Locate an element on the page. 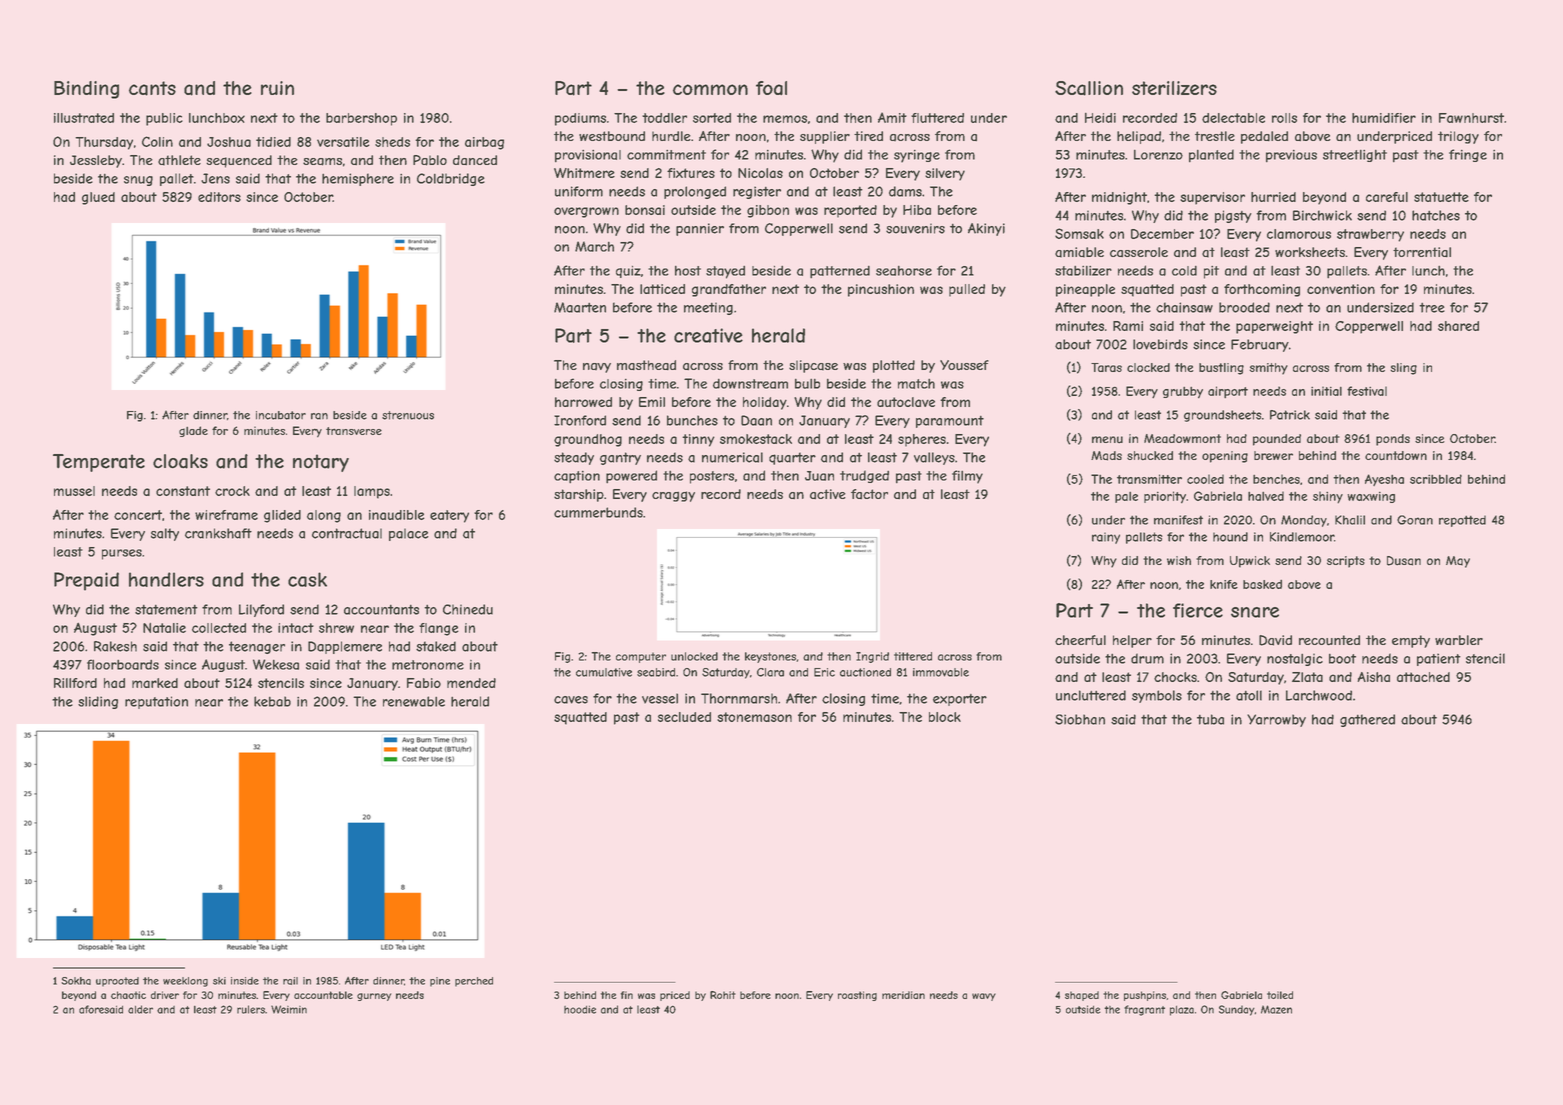 The height and width of the page is (1105, 1563). Larchwood is located at coordinates (1319, 695).
